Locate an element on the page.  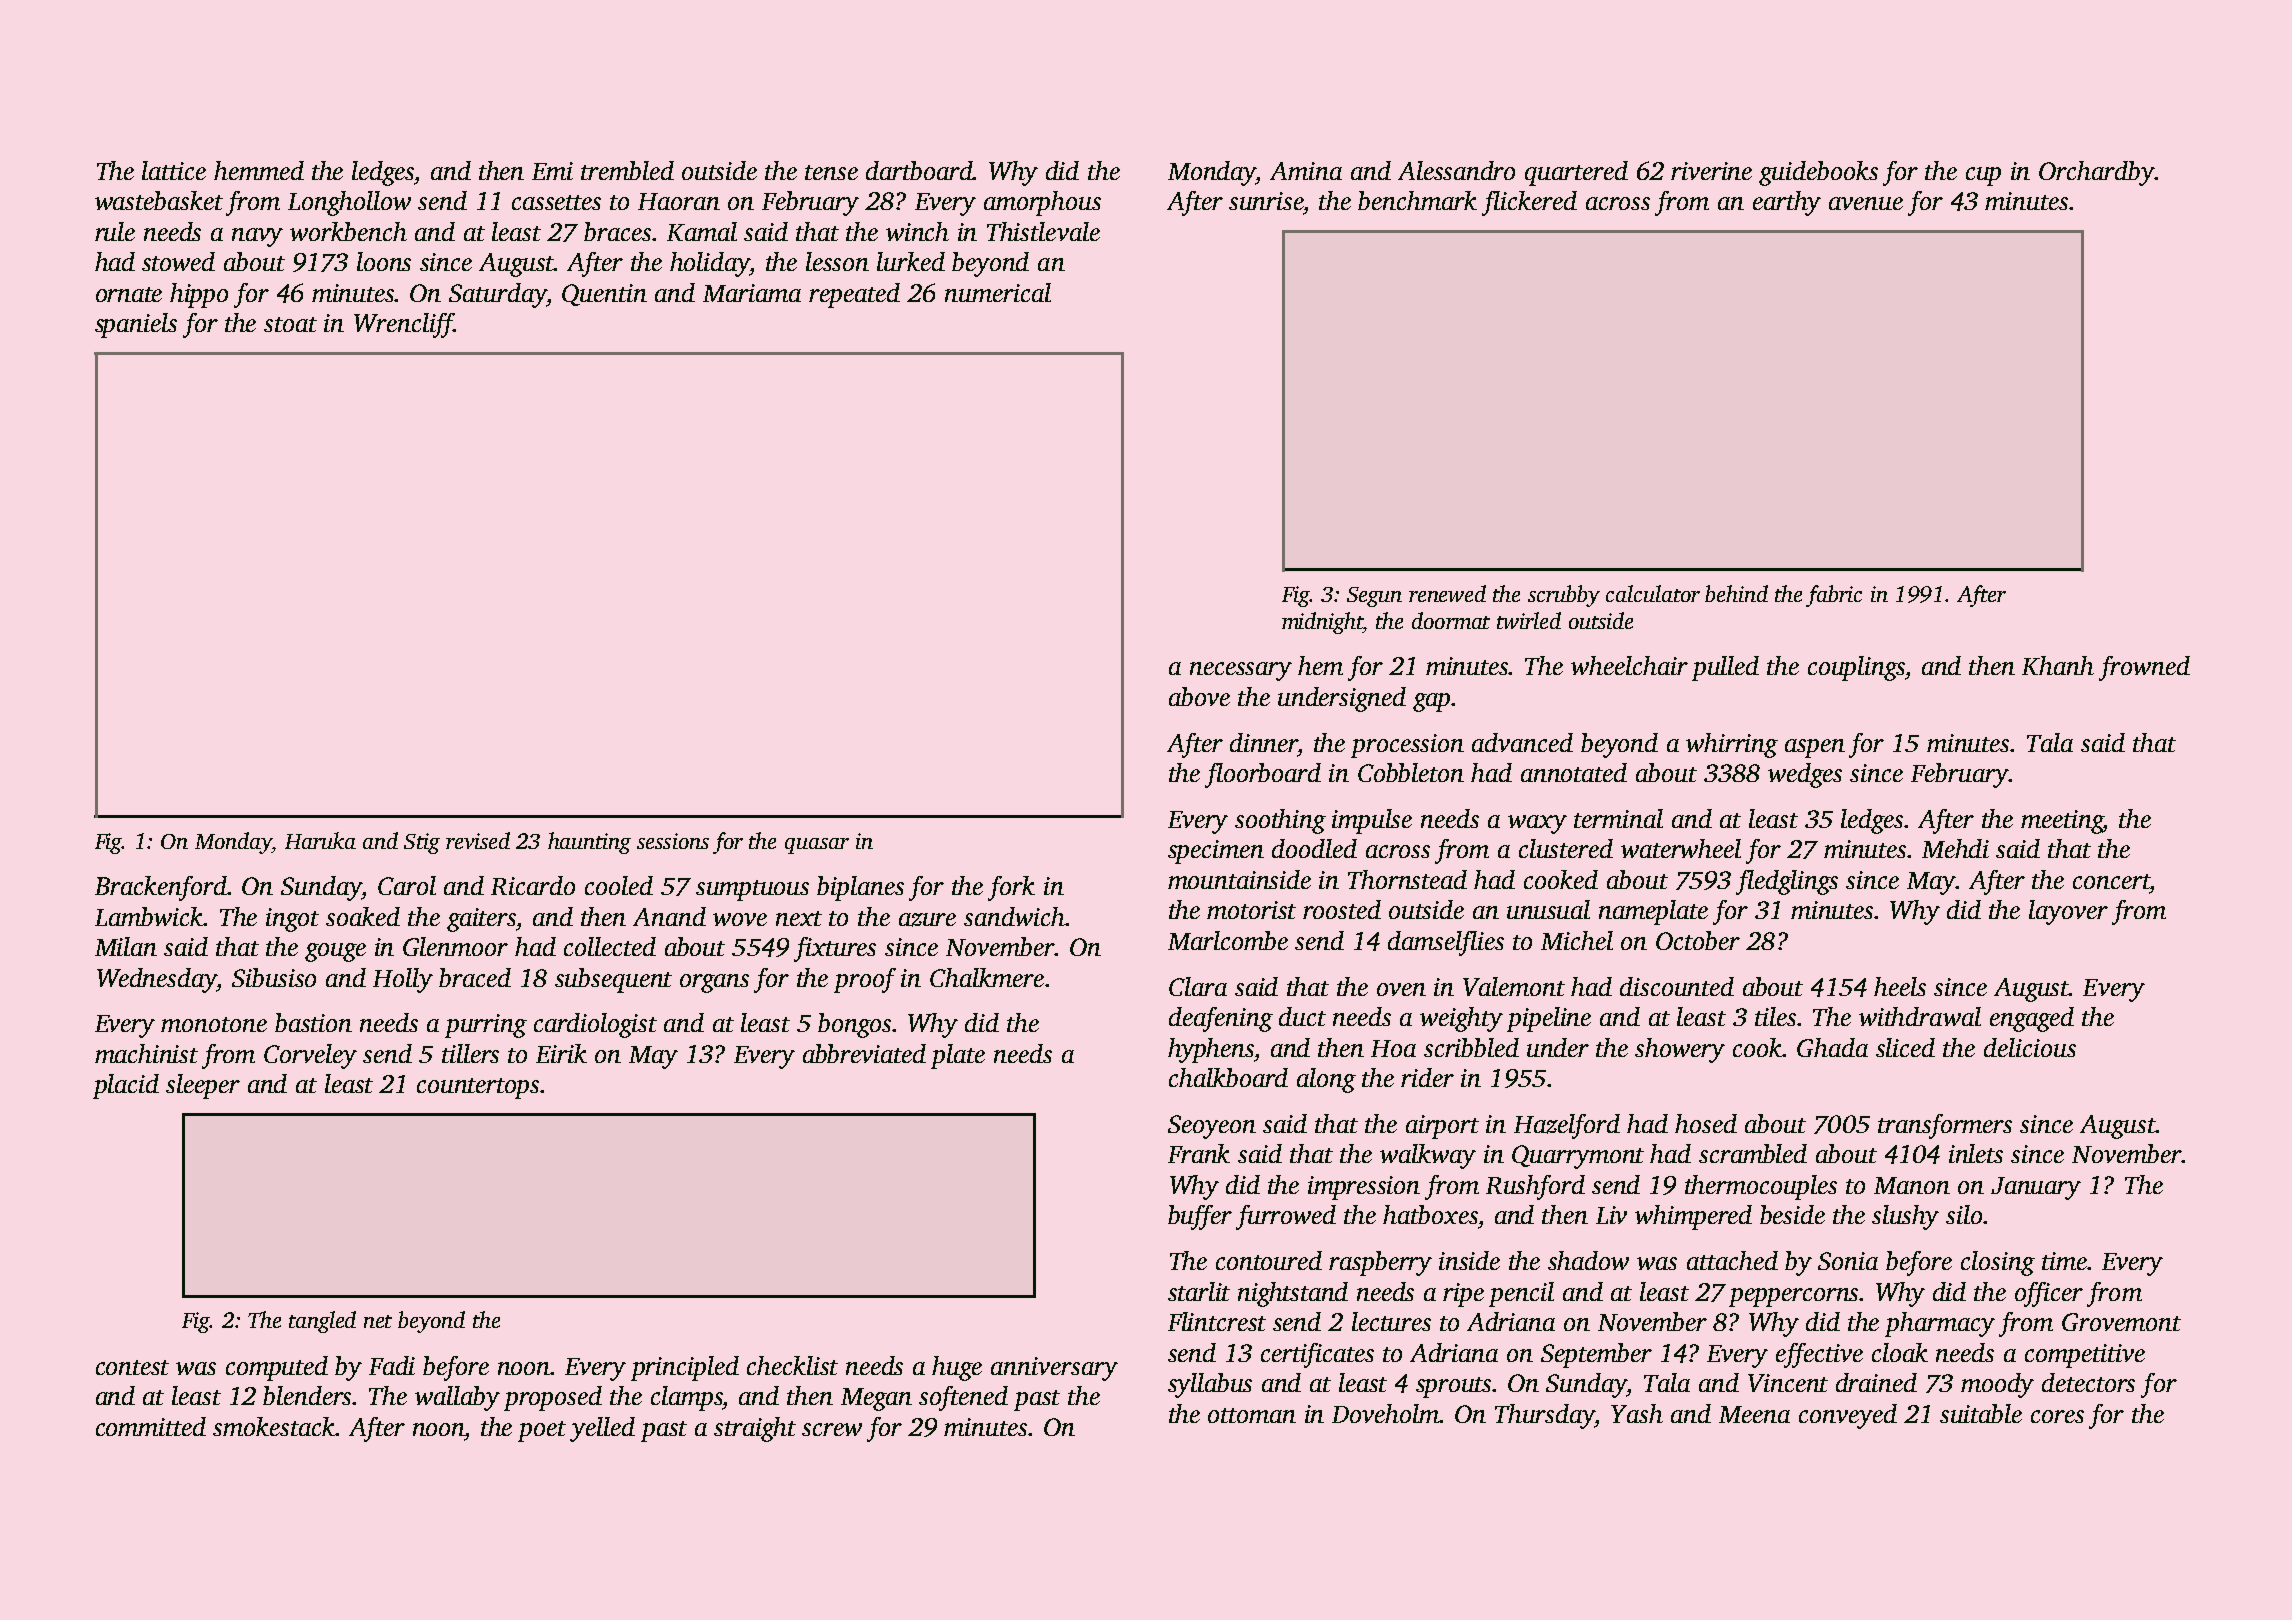
damselflies is located at coordinates (1446, 943).
